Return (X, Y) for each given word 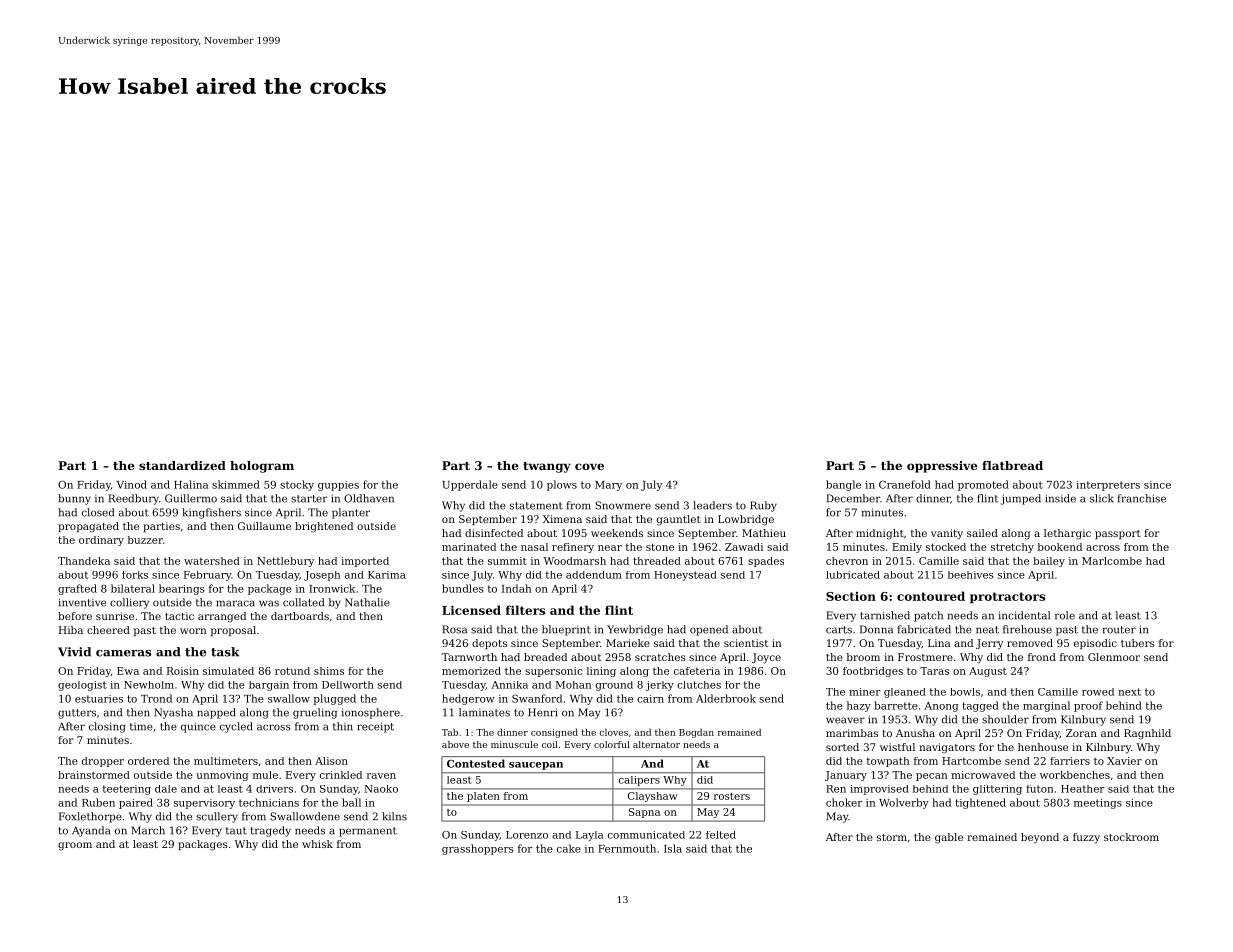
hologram (262, 467)
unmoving (222, 776)
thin (343, 726)
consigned (554, 733)
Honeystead (685, 576)
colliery (129, 603)
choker (844, 802)
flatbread (1012, 465)
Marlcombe (1112, 561)
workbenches (1075, 775)
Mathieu (764, 533)
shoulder (1005, 719)
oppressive (942, 467)
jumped (1021, 499)
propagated (88, 527)
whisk (317, 844)
